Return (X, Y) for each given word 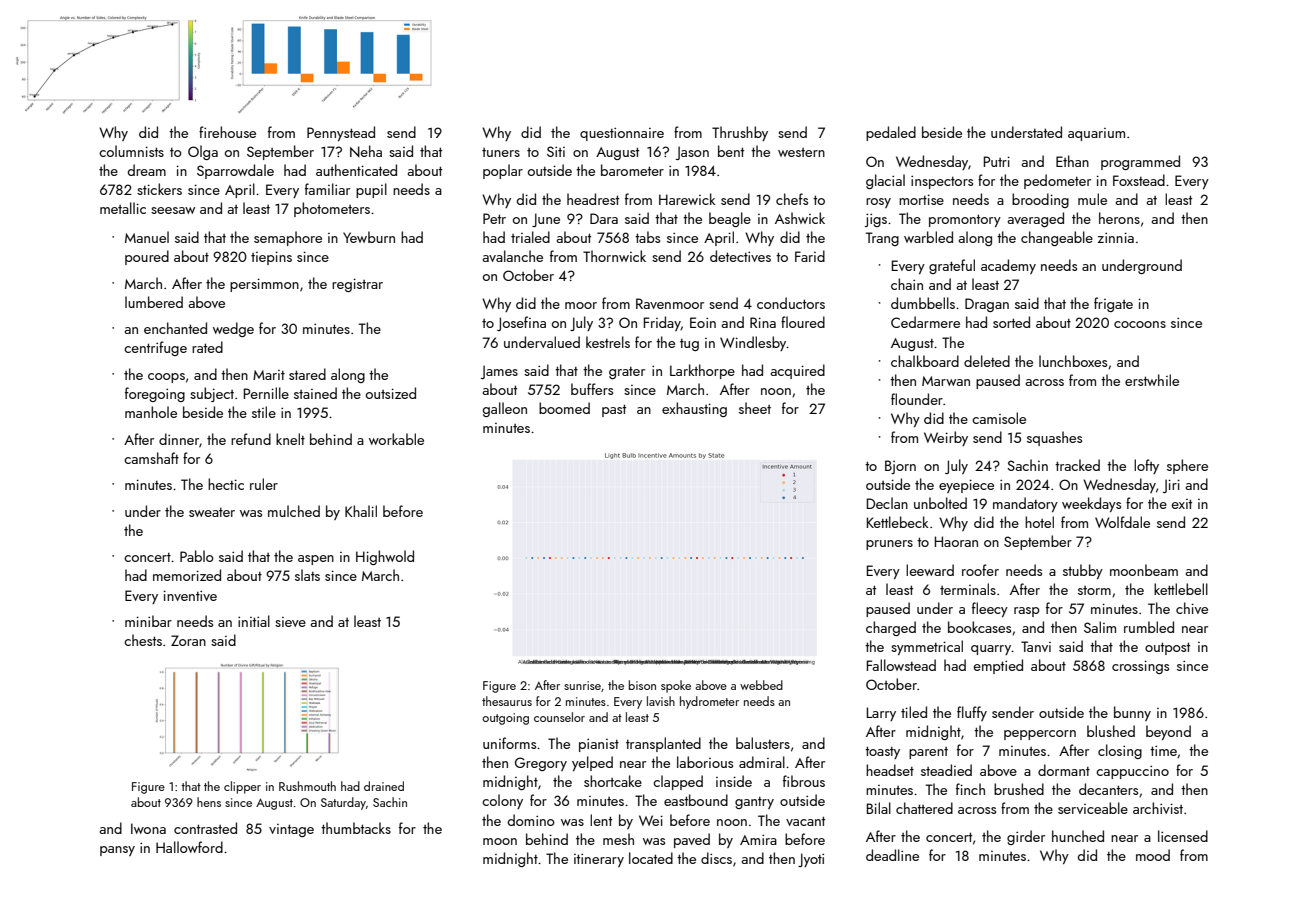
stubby (1083, 571)
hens (209, 802)
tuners (501, 152)
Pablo (197, 556)
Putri (997, 161)
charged (891, 628)
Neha (366, 151)
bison (642, 685)
